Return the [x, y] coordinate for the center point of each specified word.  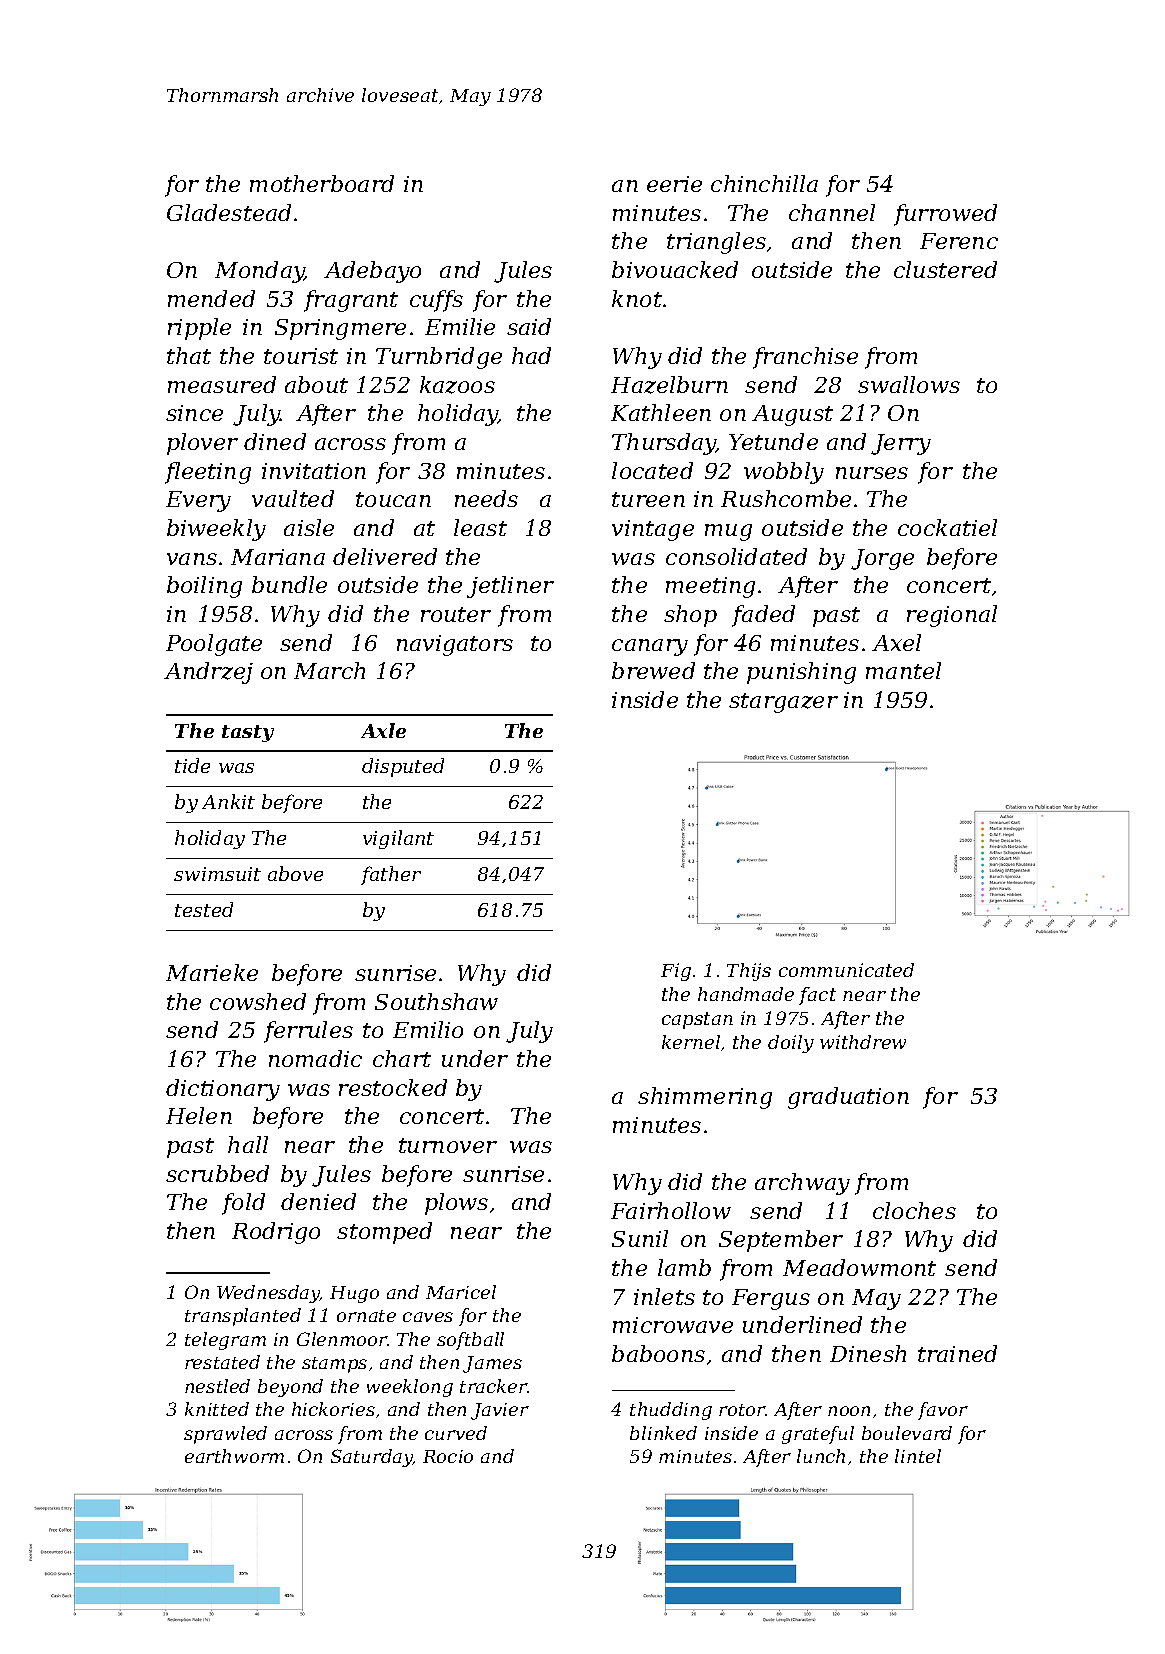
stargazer [783, 703]
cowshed [258, 1001]
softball [470, 1341]
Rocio [448, 1456]
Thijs [749, 972]
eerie [674, 184]
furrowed [945, 215]
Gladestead [229, 212]
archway [802, 1184]
